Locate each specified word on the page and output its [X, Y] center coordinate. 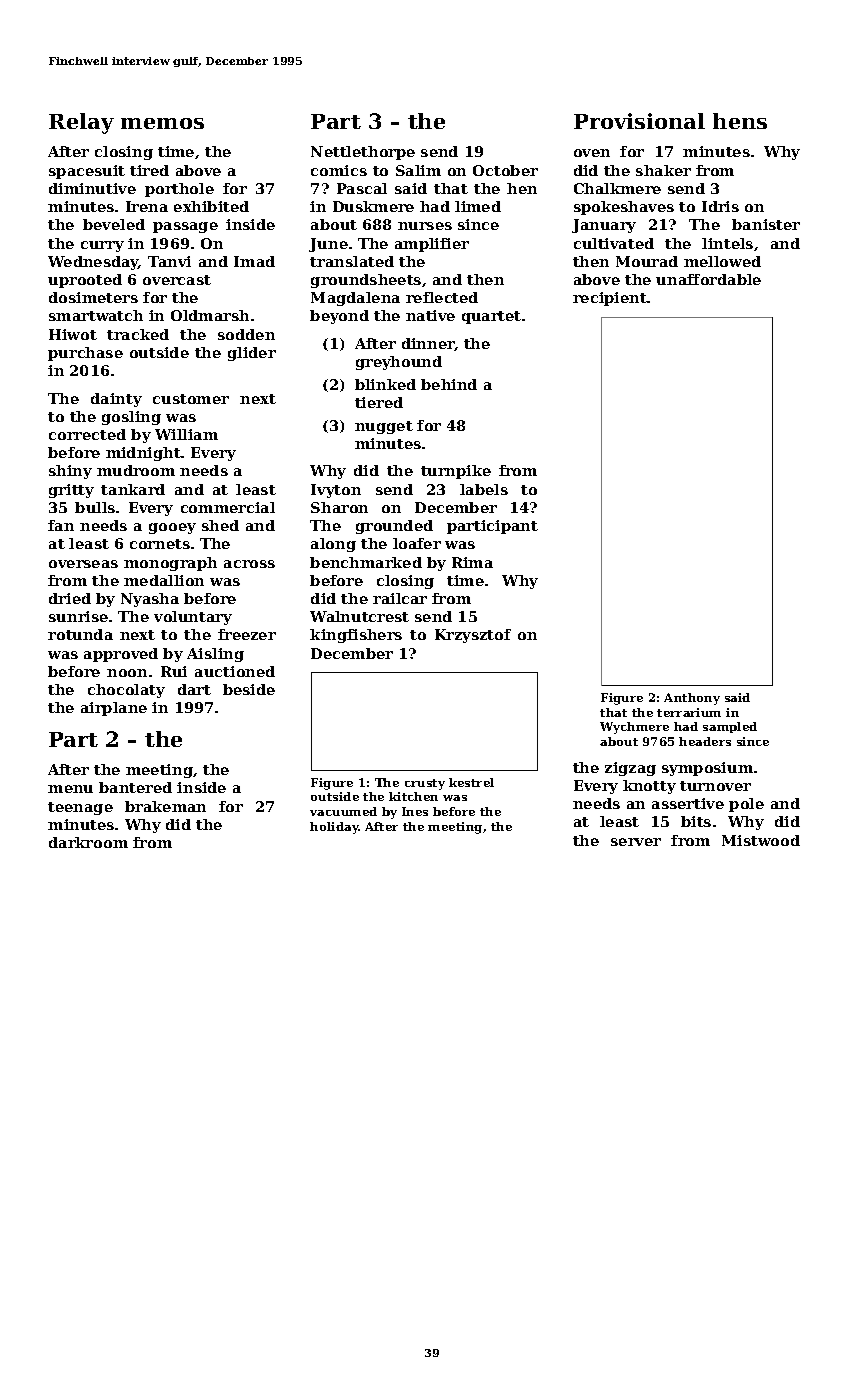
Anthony [692, 699]
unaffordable [708, 279]
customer [191, 399]
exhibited [211, 206]
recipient [610, 299]
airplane [114, 709]
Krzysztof [473, 636]
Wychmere [634, 728]
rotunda [80, 634]
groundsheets [366, 281]
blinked [385, 384]
